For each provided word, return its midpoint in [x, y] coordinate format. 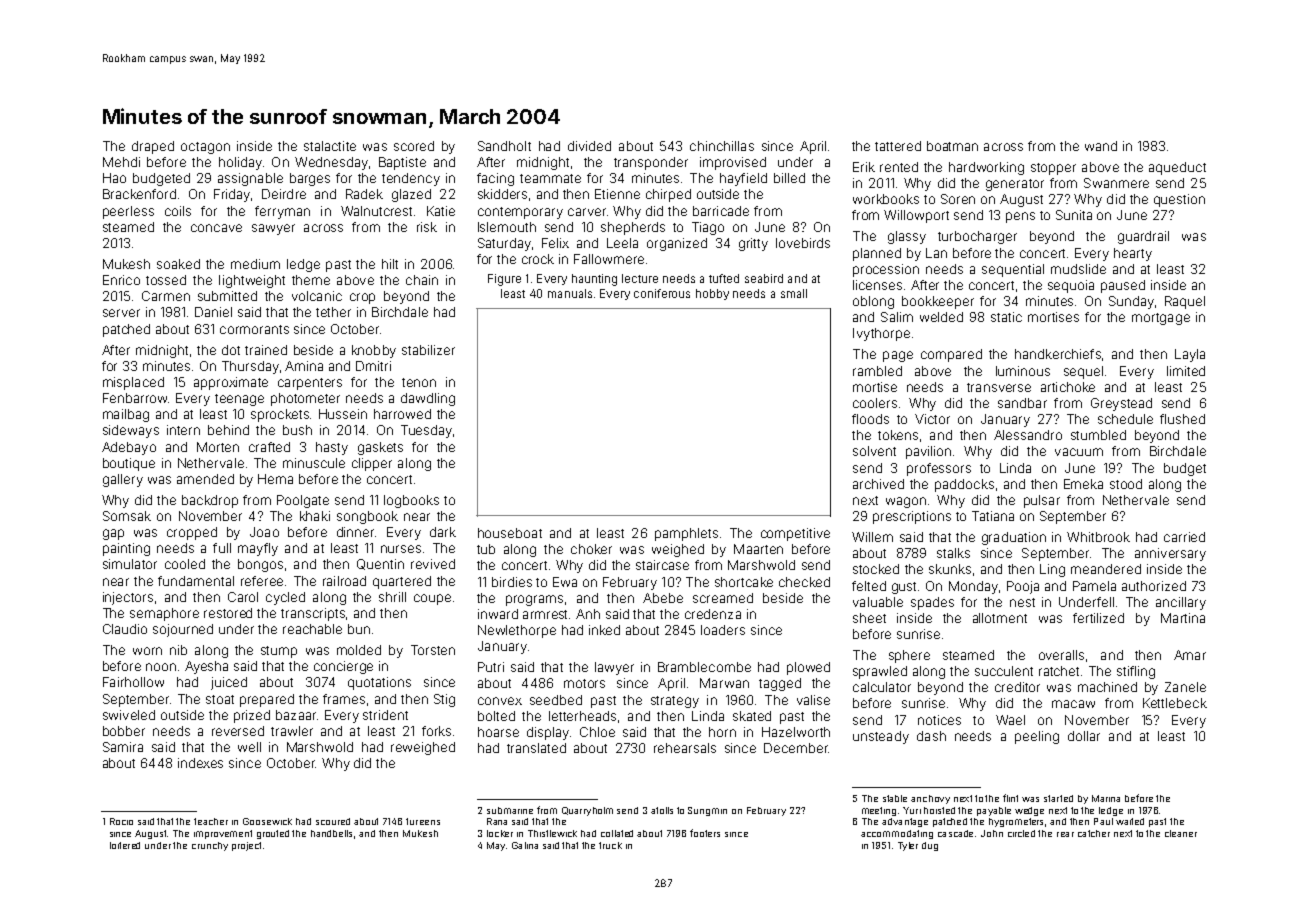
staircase [662, 565]
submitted [227, 296]
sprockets [280, 415]
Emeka [1083, 484]
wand [1101, 146]
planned [877, 254]
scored [414, 146]
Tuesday [426, 431]
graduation [1014, 538]
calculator [882, 687]
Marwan [724, 683]
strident [385, 715]
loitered [125, 845]
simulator [130, 564]
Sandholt [504, 146]
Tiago [708, 228]
